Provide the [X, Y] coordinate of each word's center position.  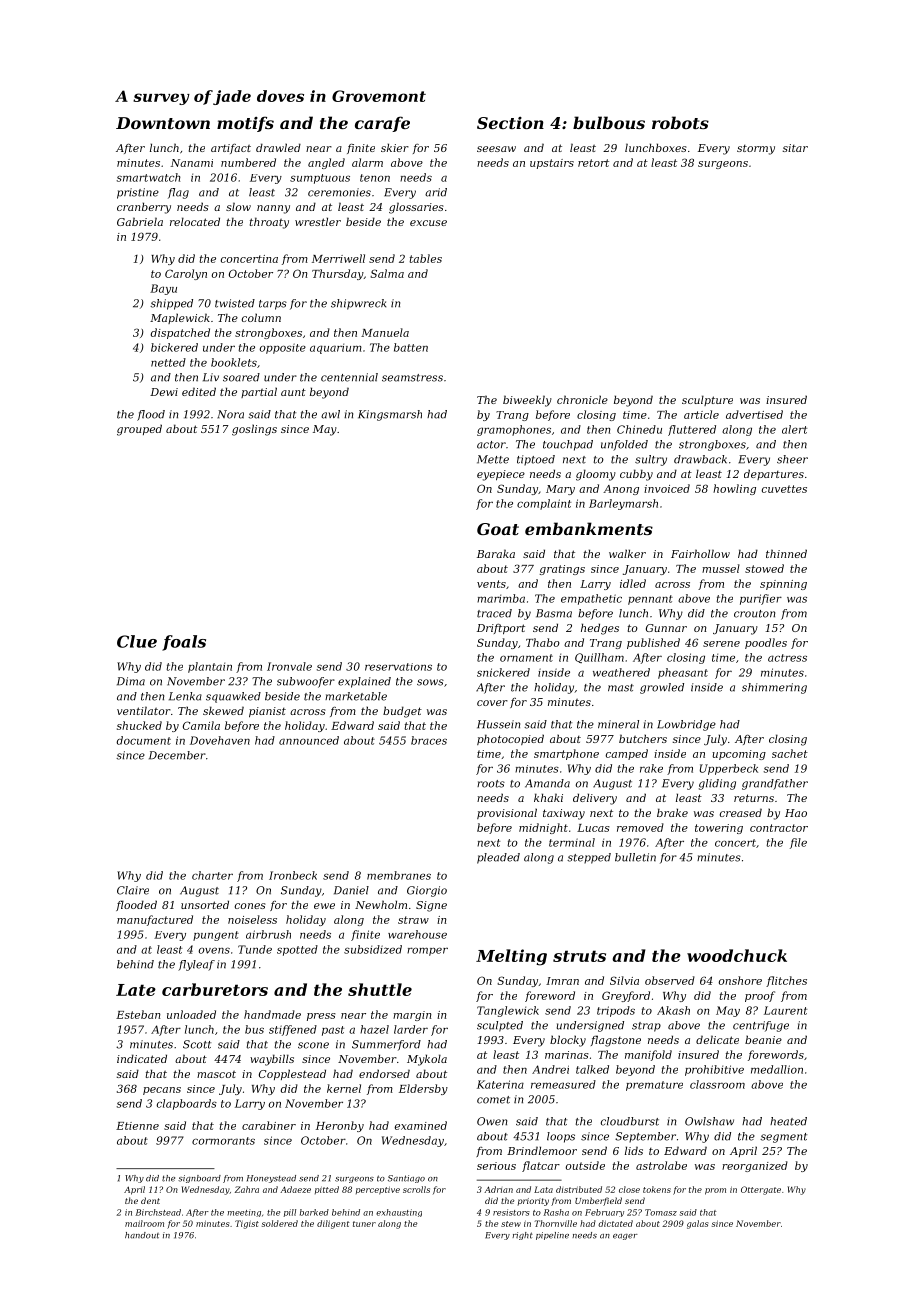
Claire [133, 890]
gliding [717, 784]
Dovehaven [220, 740]
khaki [548, 797]
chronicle [582, 399]
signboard [199, 1179]
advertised [754, 414]
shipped [171, 304]
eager [625, 1237]
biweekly [527, 401]
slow [238, 206]
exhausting [399, 1213]
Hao [796, 813]
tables [425, 258]
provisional [507, 813]
